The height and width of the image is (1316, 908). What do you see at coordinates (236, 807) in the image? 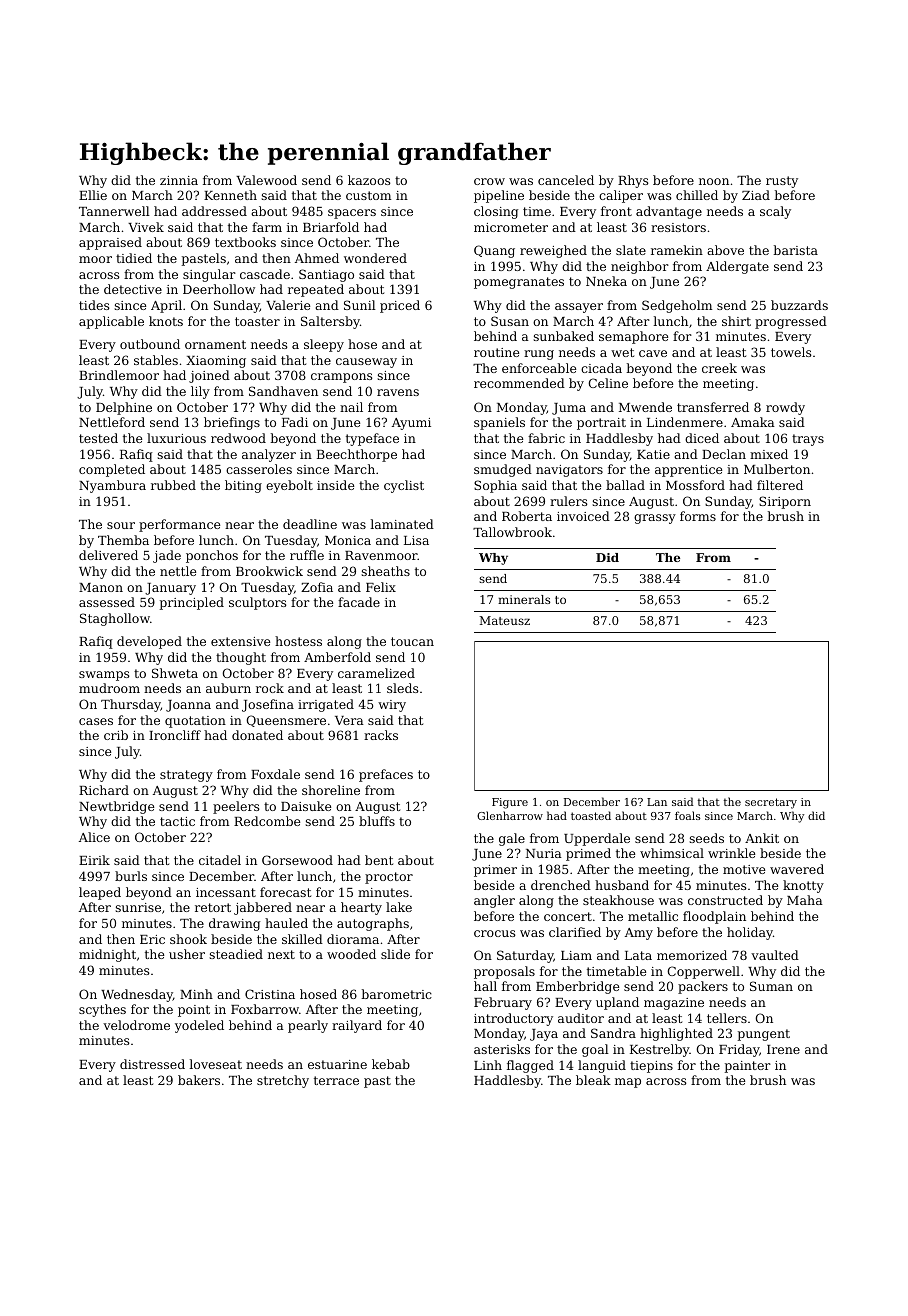
I see `peelers` at bounding box center [236, 807].
